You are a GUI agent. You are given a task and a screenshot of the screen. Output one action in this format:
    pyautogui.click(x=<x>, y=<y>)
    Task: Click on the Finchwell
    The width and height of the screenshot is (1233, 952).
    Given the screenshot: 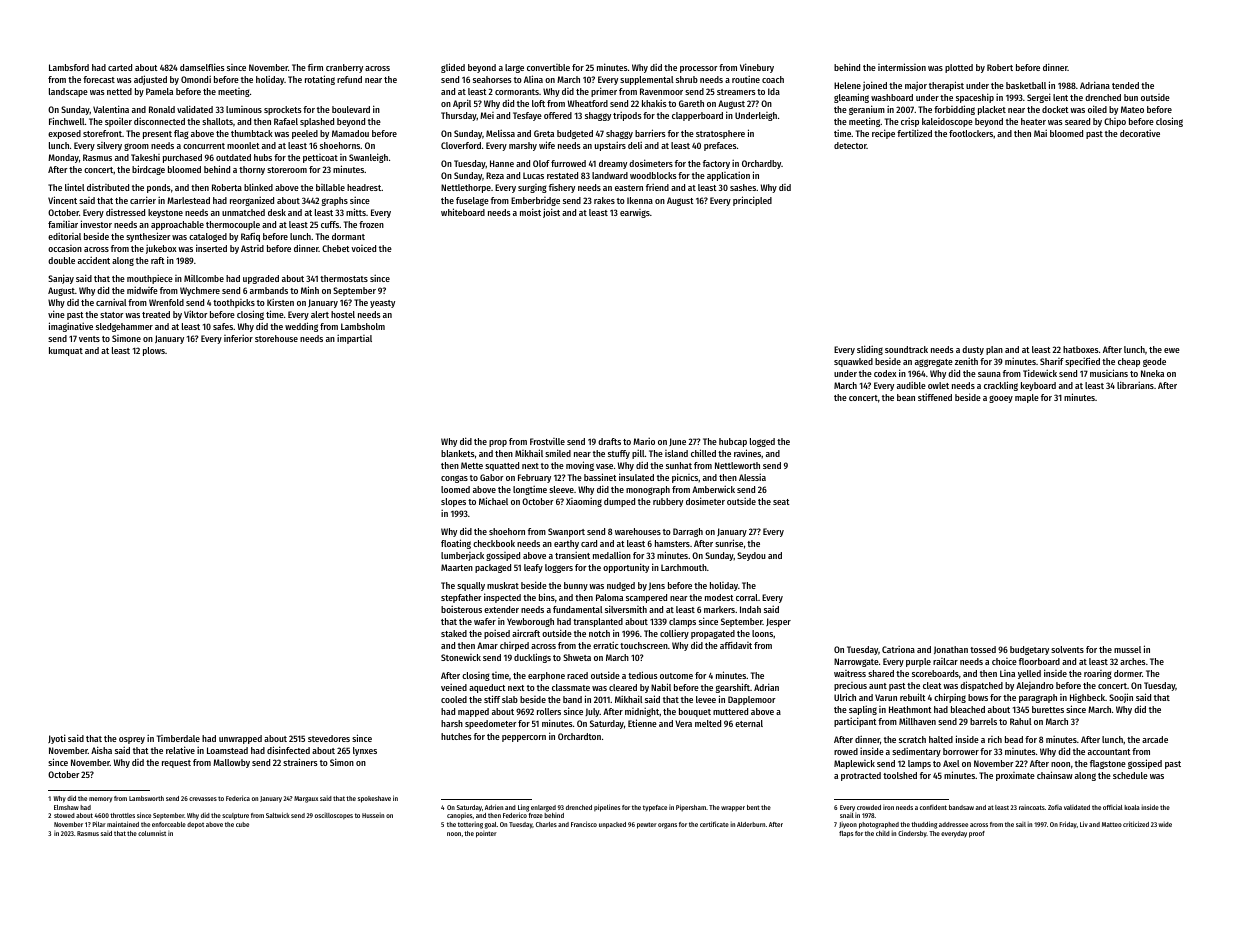 What is the action you would take?
    pyautogui.click(x=67, y=121)
